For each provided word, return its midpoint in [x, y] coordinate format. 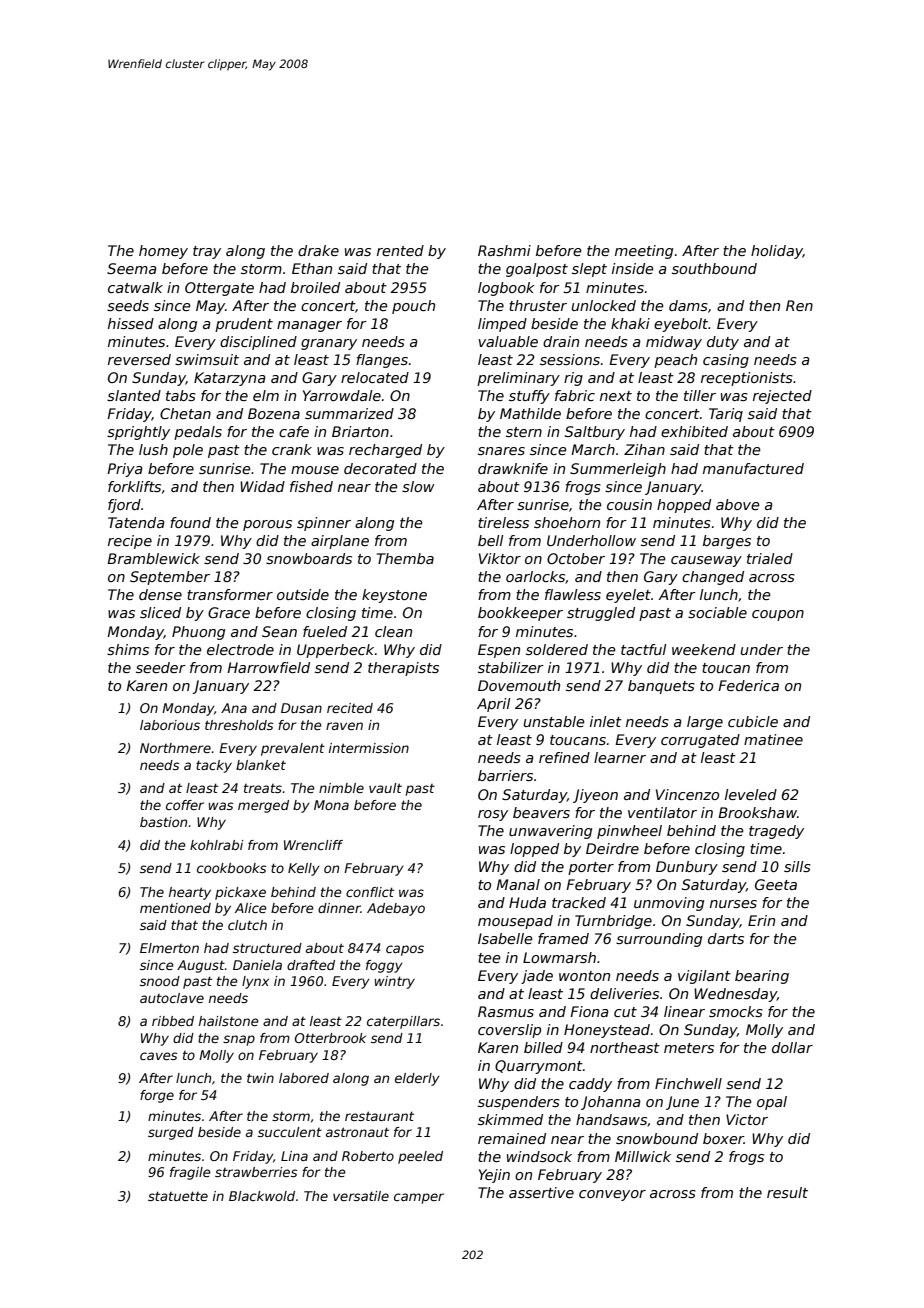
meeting [644, 252]
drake [318, 250]
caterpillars [403, 1022]
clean [393, 631]
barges [727, 542]
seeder [161, 667]
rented [400, 250]
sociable [717, 612]
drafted [311, 965]
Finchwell [688, 1083]
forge [157, 1096]
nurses [733, 904]
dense [160, 594]
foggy [384, 966]
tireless [503, 522]
